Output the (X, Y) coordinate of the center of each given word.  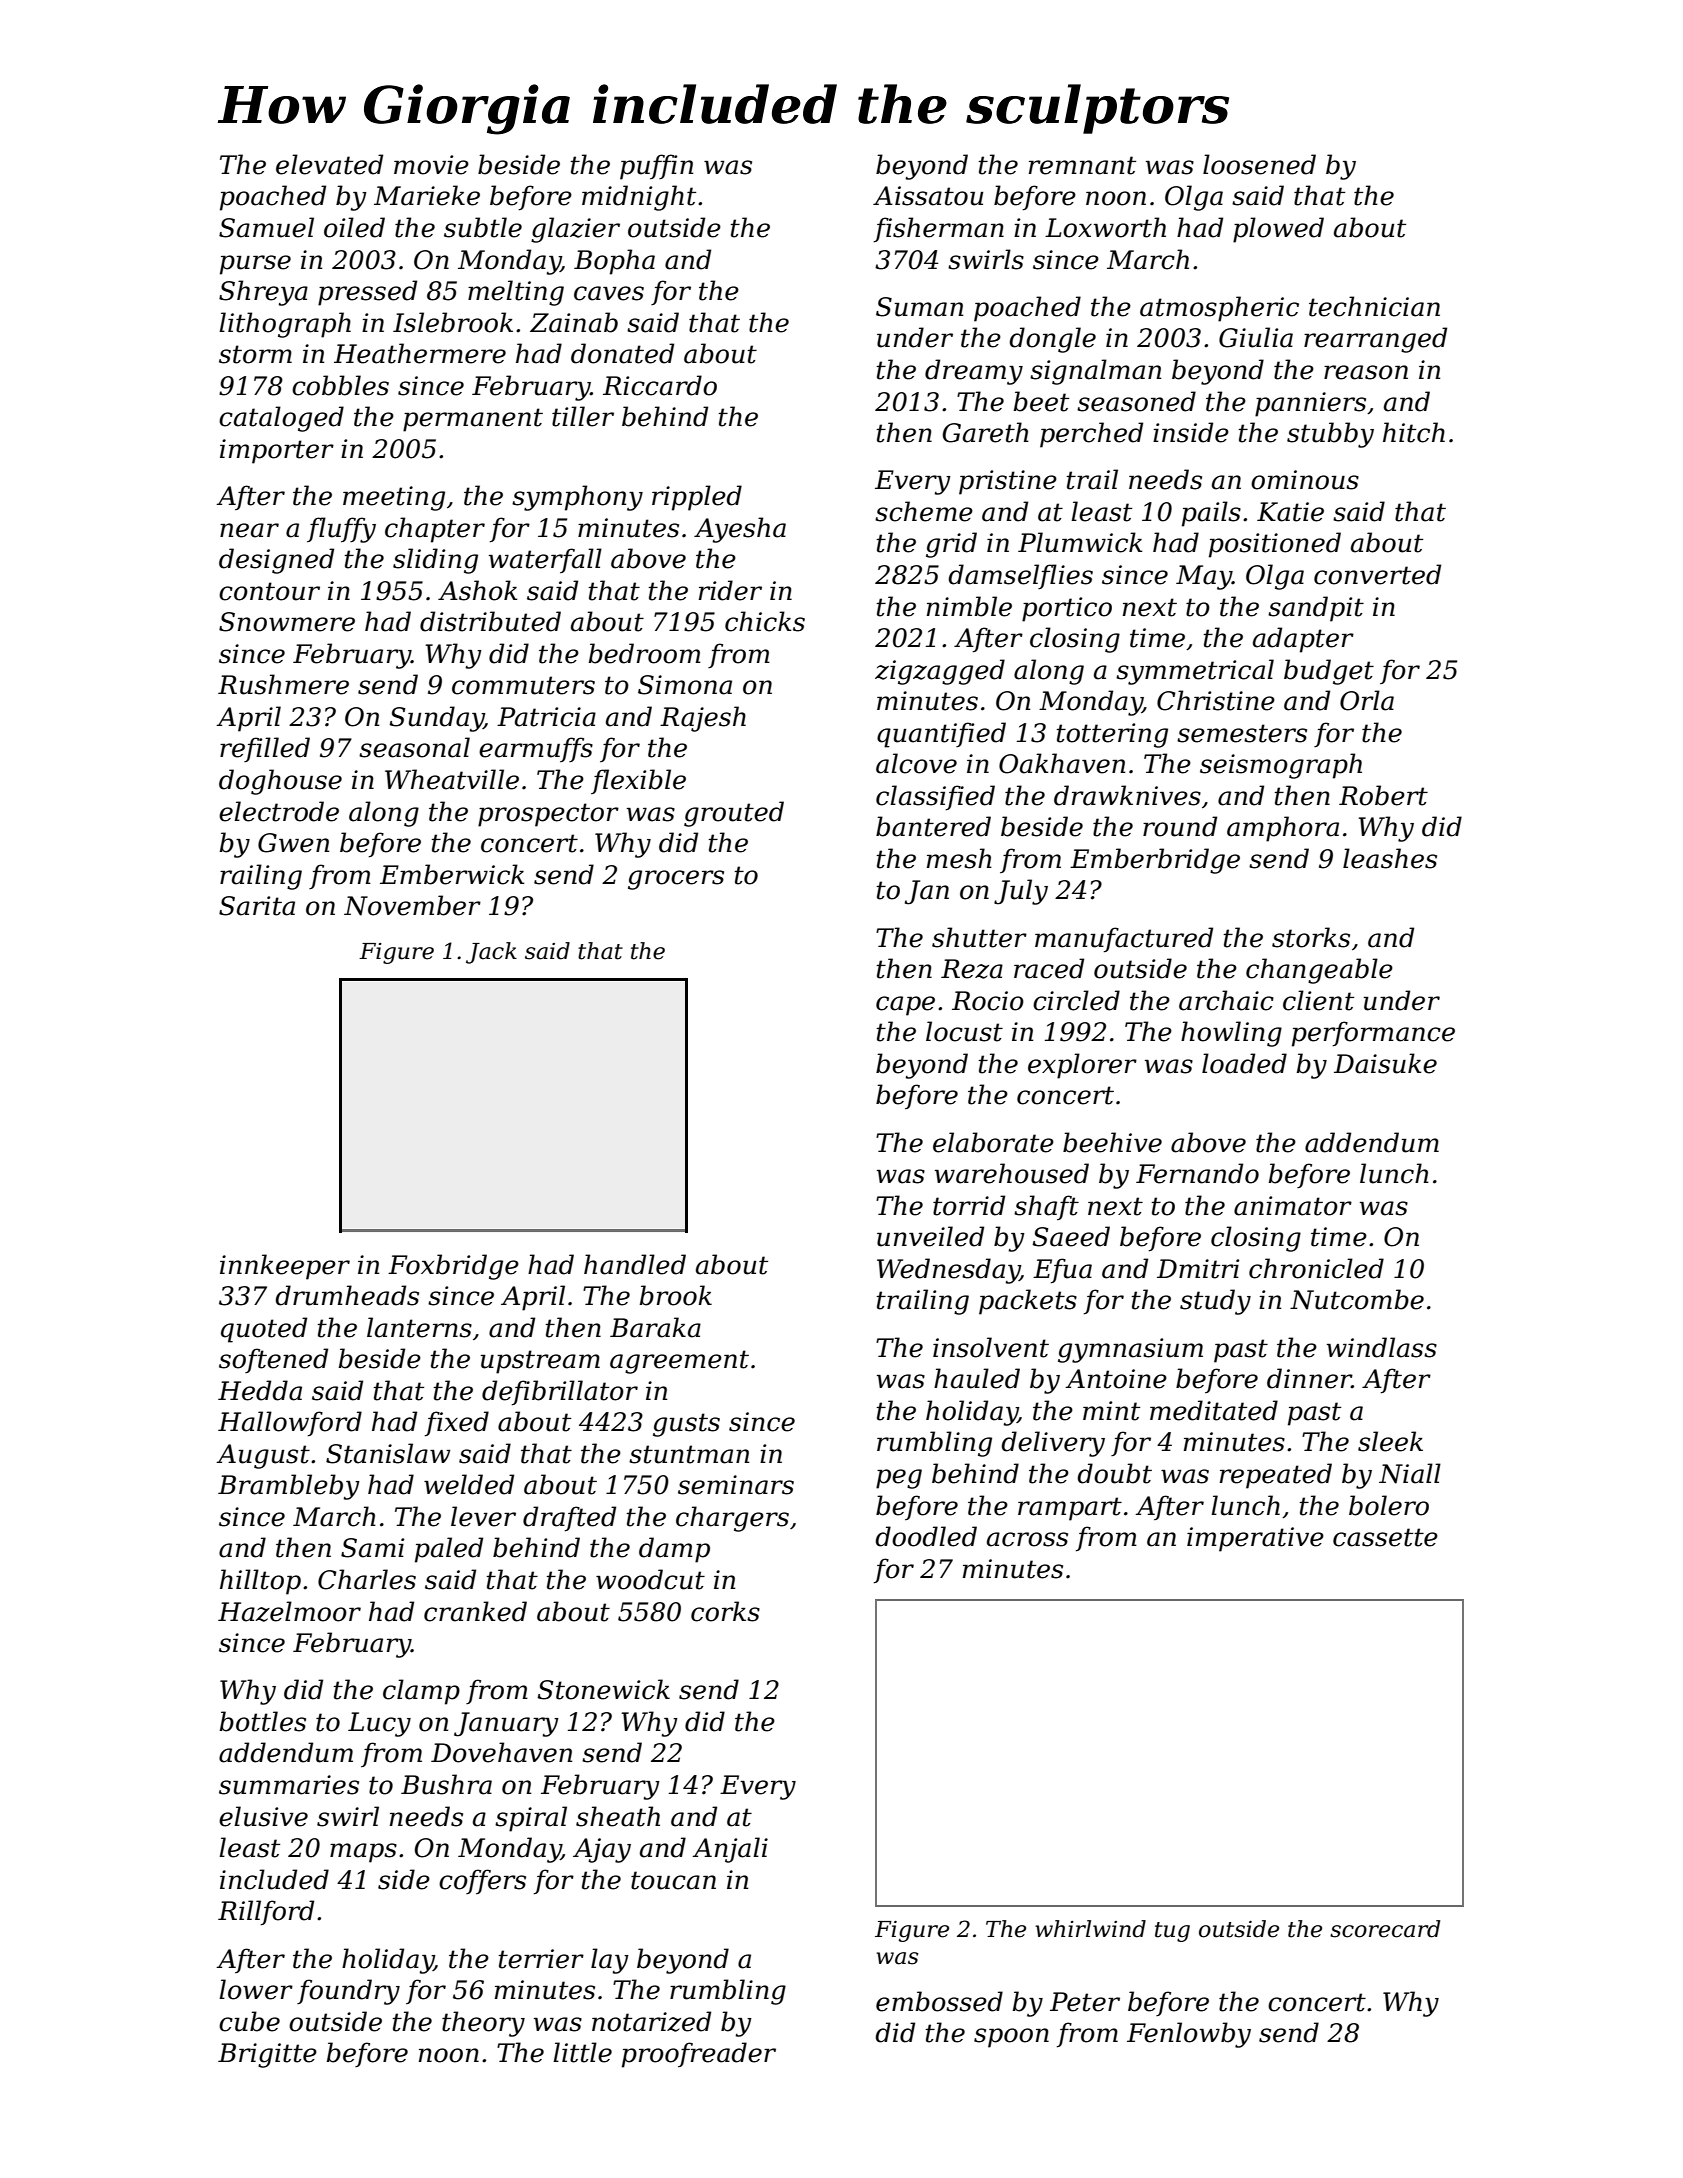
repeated (1276, 1476)
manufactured (1124, 940)
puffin (656, 167)
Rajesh (703, 719)
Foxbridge (453, 1267)
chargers (732, 1519)
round (1180, 826)
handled (635, 1264)
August (263, 1456)
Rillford (266, 1913)
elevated (329, 164)
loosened (1259, 164)
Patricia (546, 717)
